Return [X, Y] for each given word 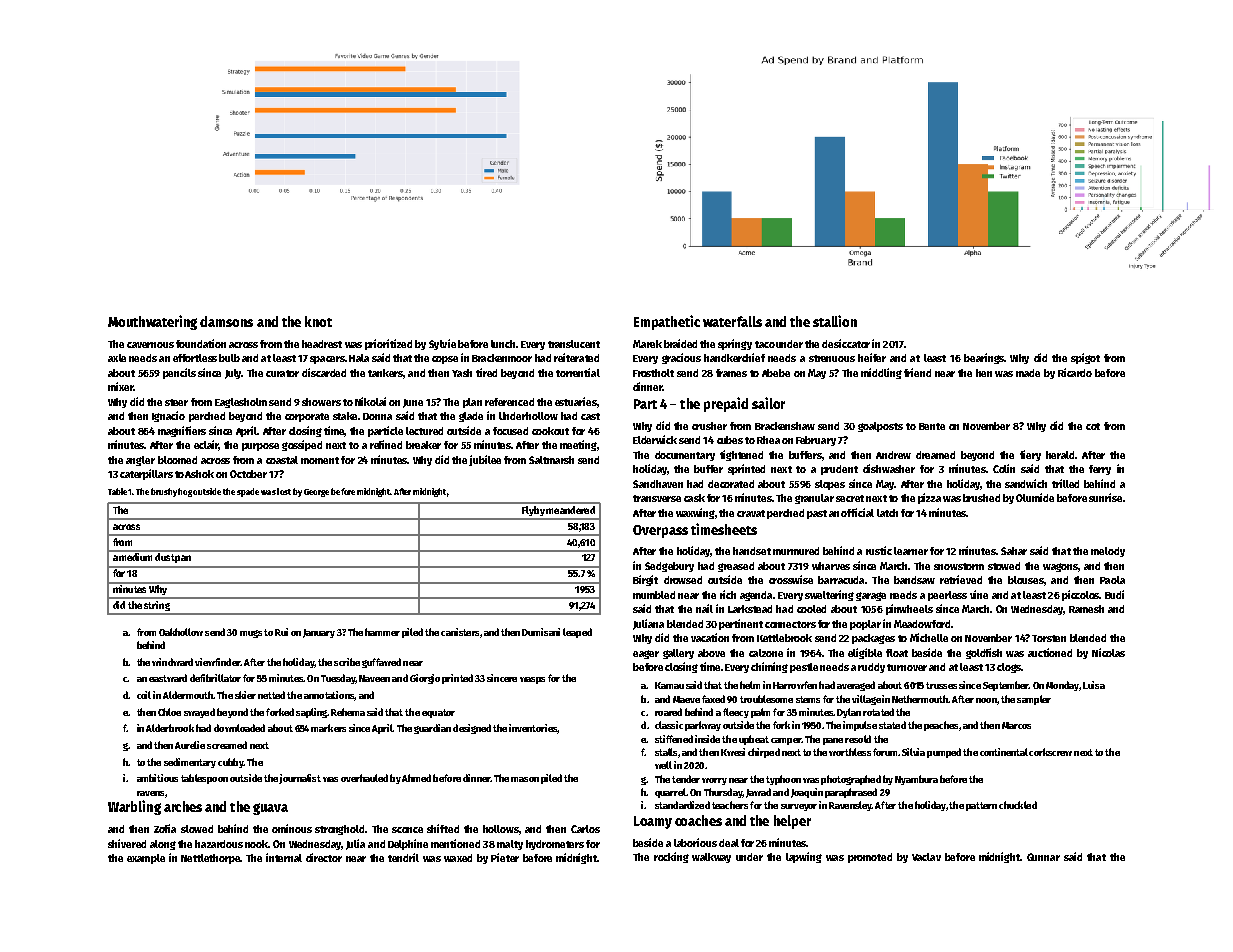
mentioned [455, 843]
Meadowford [922, 624]
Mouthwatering [152, 322]
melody [1108, 552]
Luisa [1094, 685]
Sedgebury [669, 567]
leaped [577, 633]
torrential [578, 372]
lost [284, 491]
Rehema [348, 712]
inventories [533, 728]
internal [284, 857]
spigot [1085, 358]
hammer [382, 632]
